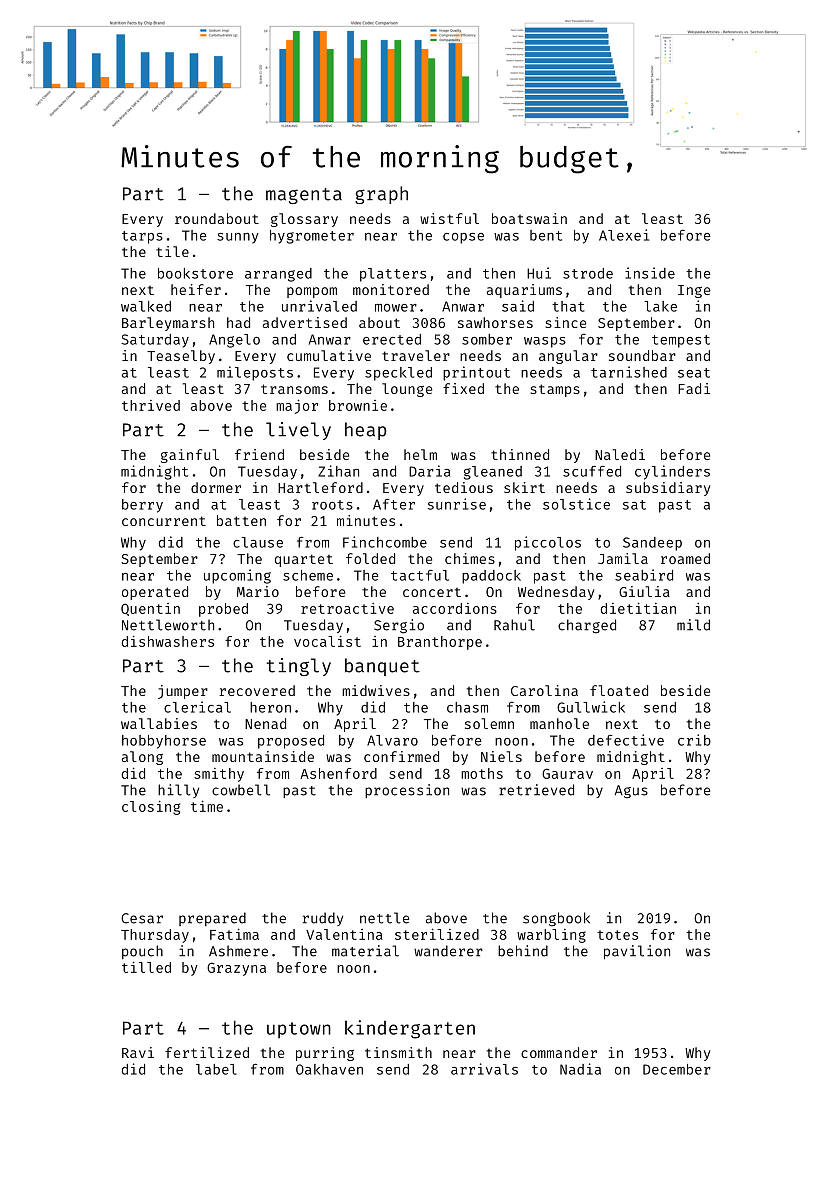 This document has height=1180, width=832. Describe the element at coordinates (555, 390) in the document. I see `stamps` at that location.
